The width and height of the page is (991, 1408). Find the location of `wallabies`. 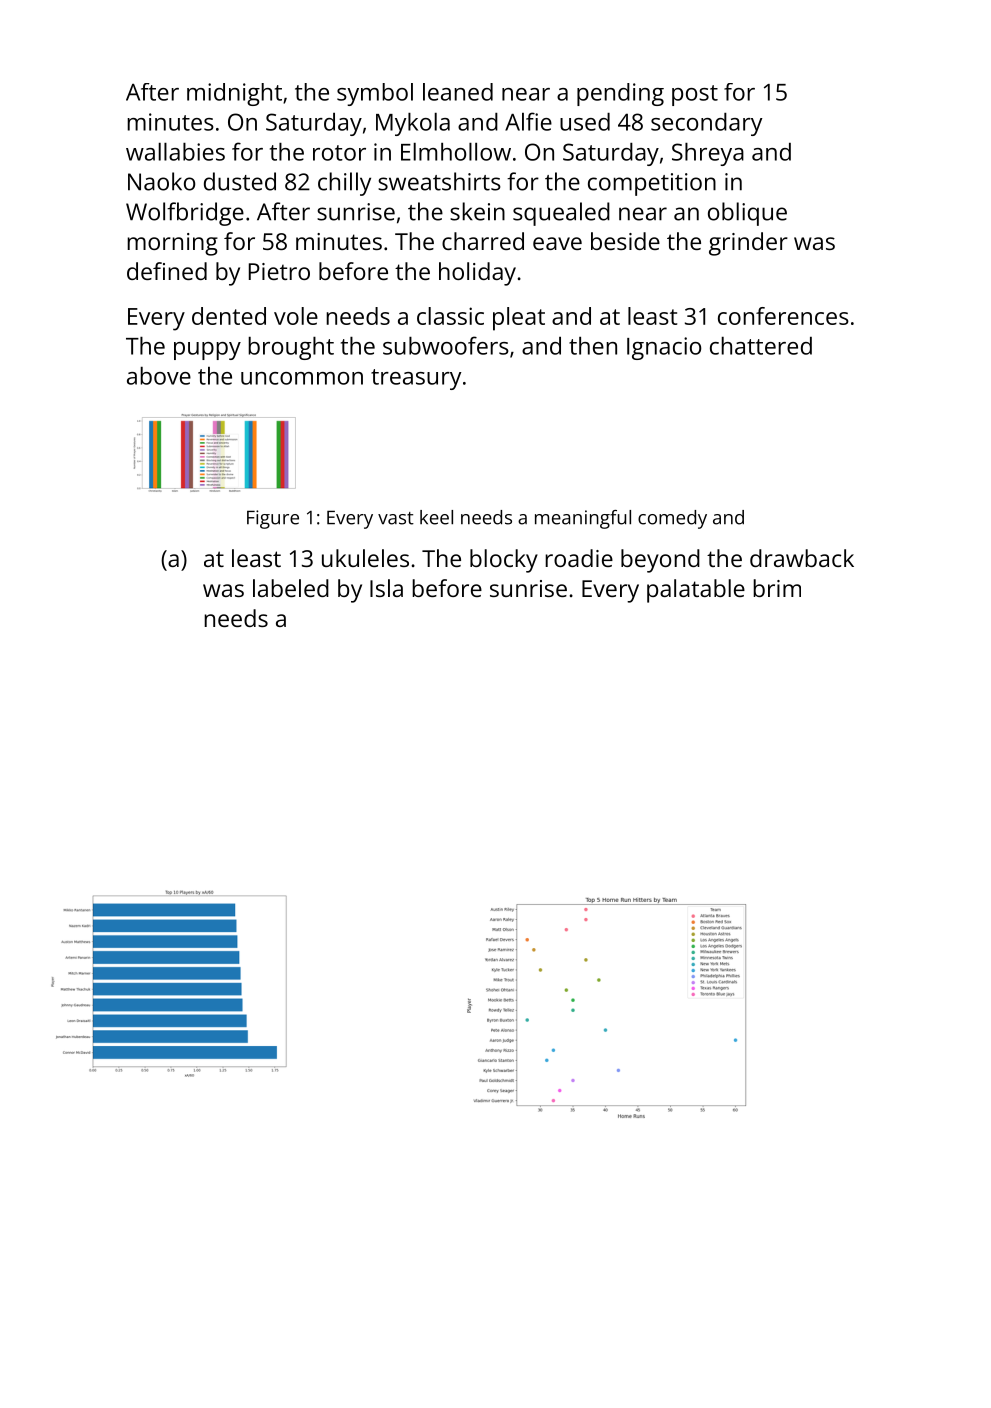

wallabies is located at coordinates (175, 152).
